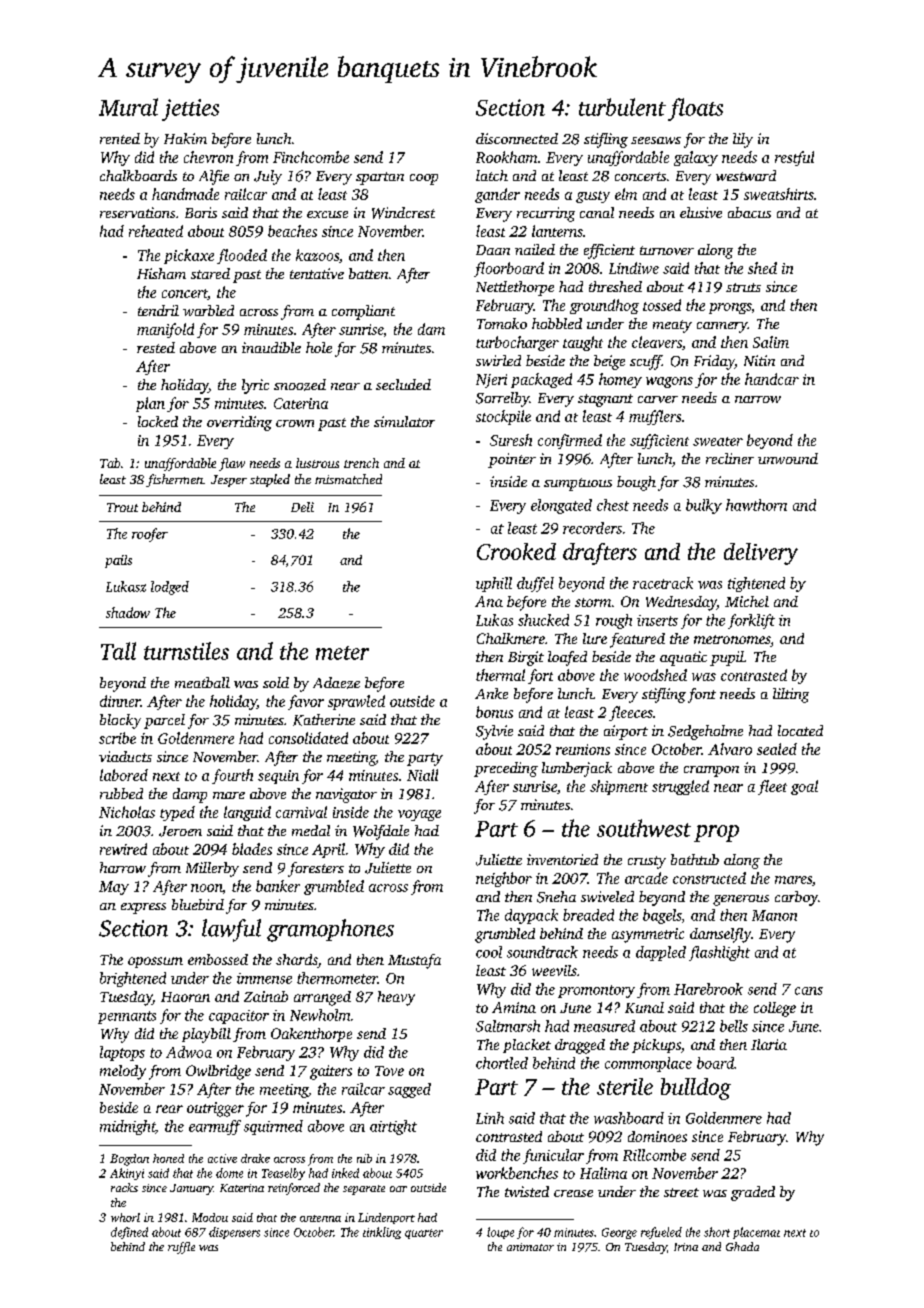  I want to click on nib, so click(364, 1158).
